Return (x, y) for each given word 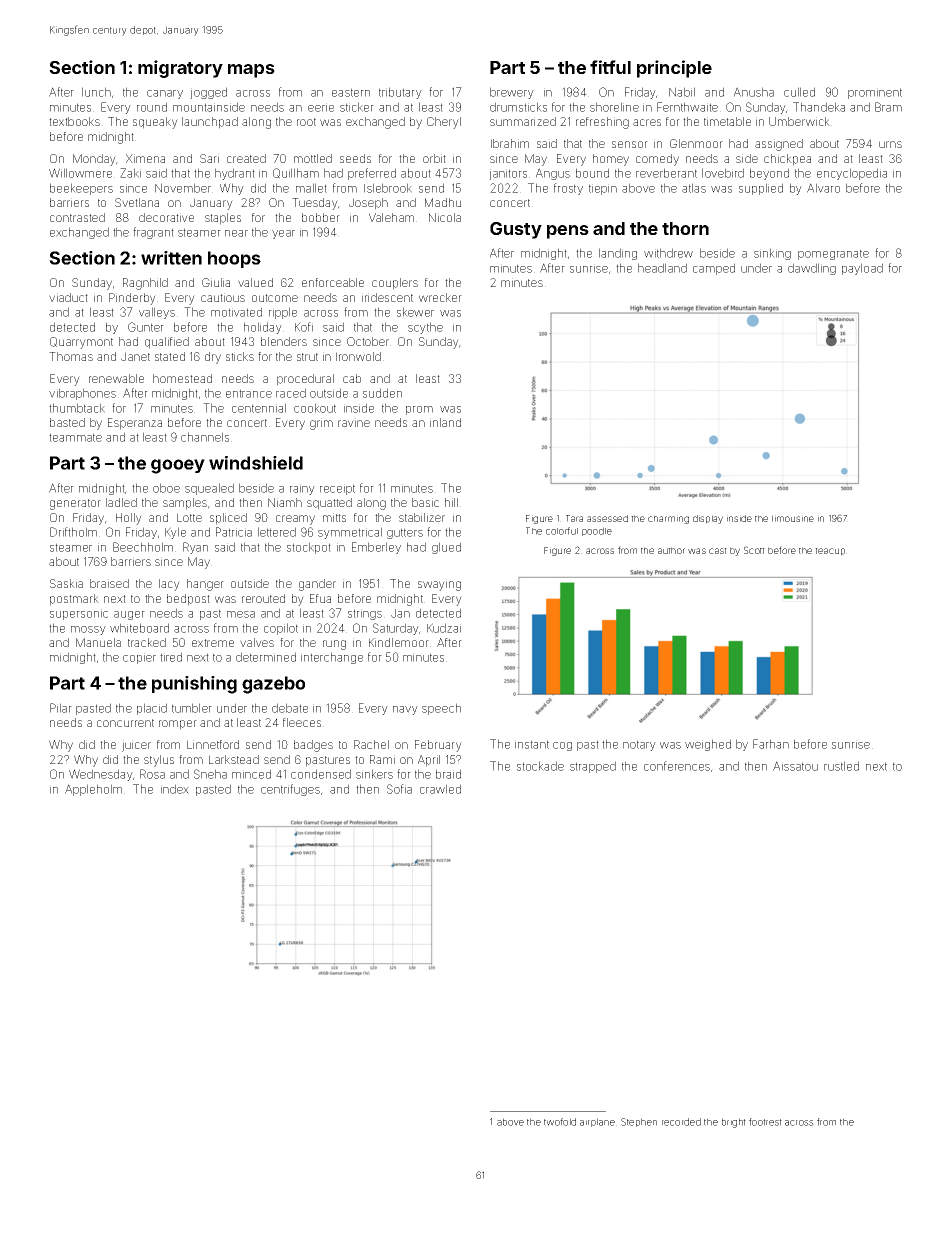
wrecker (440, 297)
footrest (765, 1122)
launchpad (210, 123)
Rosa (152, 774)
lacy (169, 585)
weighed (708, 745)
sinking (772, 254)
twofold (560, 1122)
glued (446, 548)
